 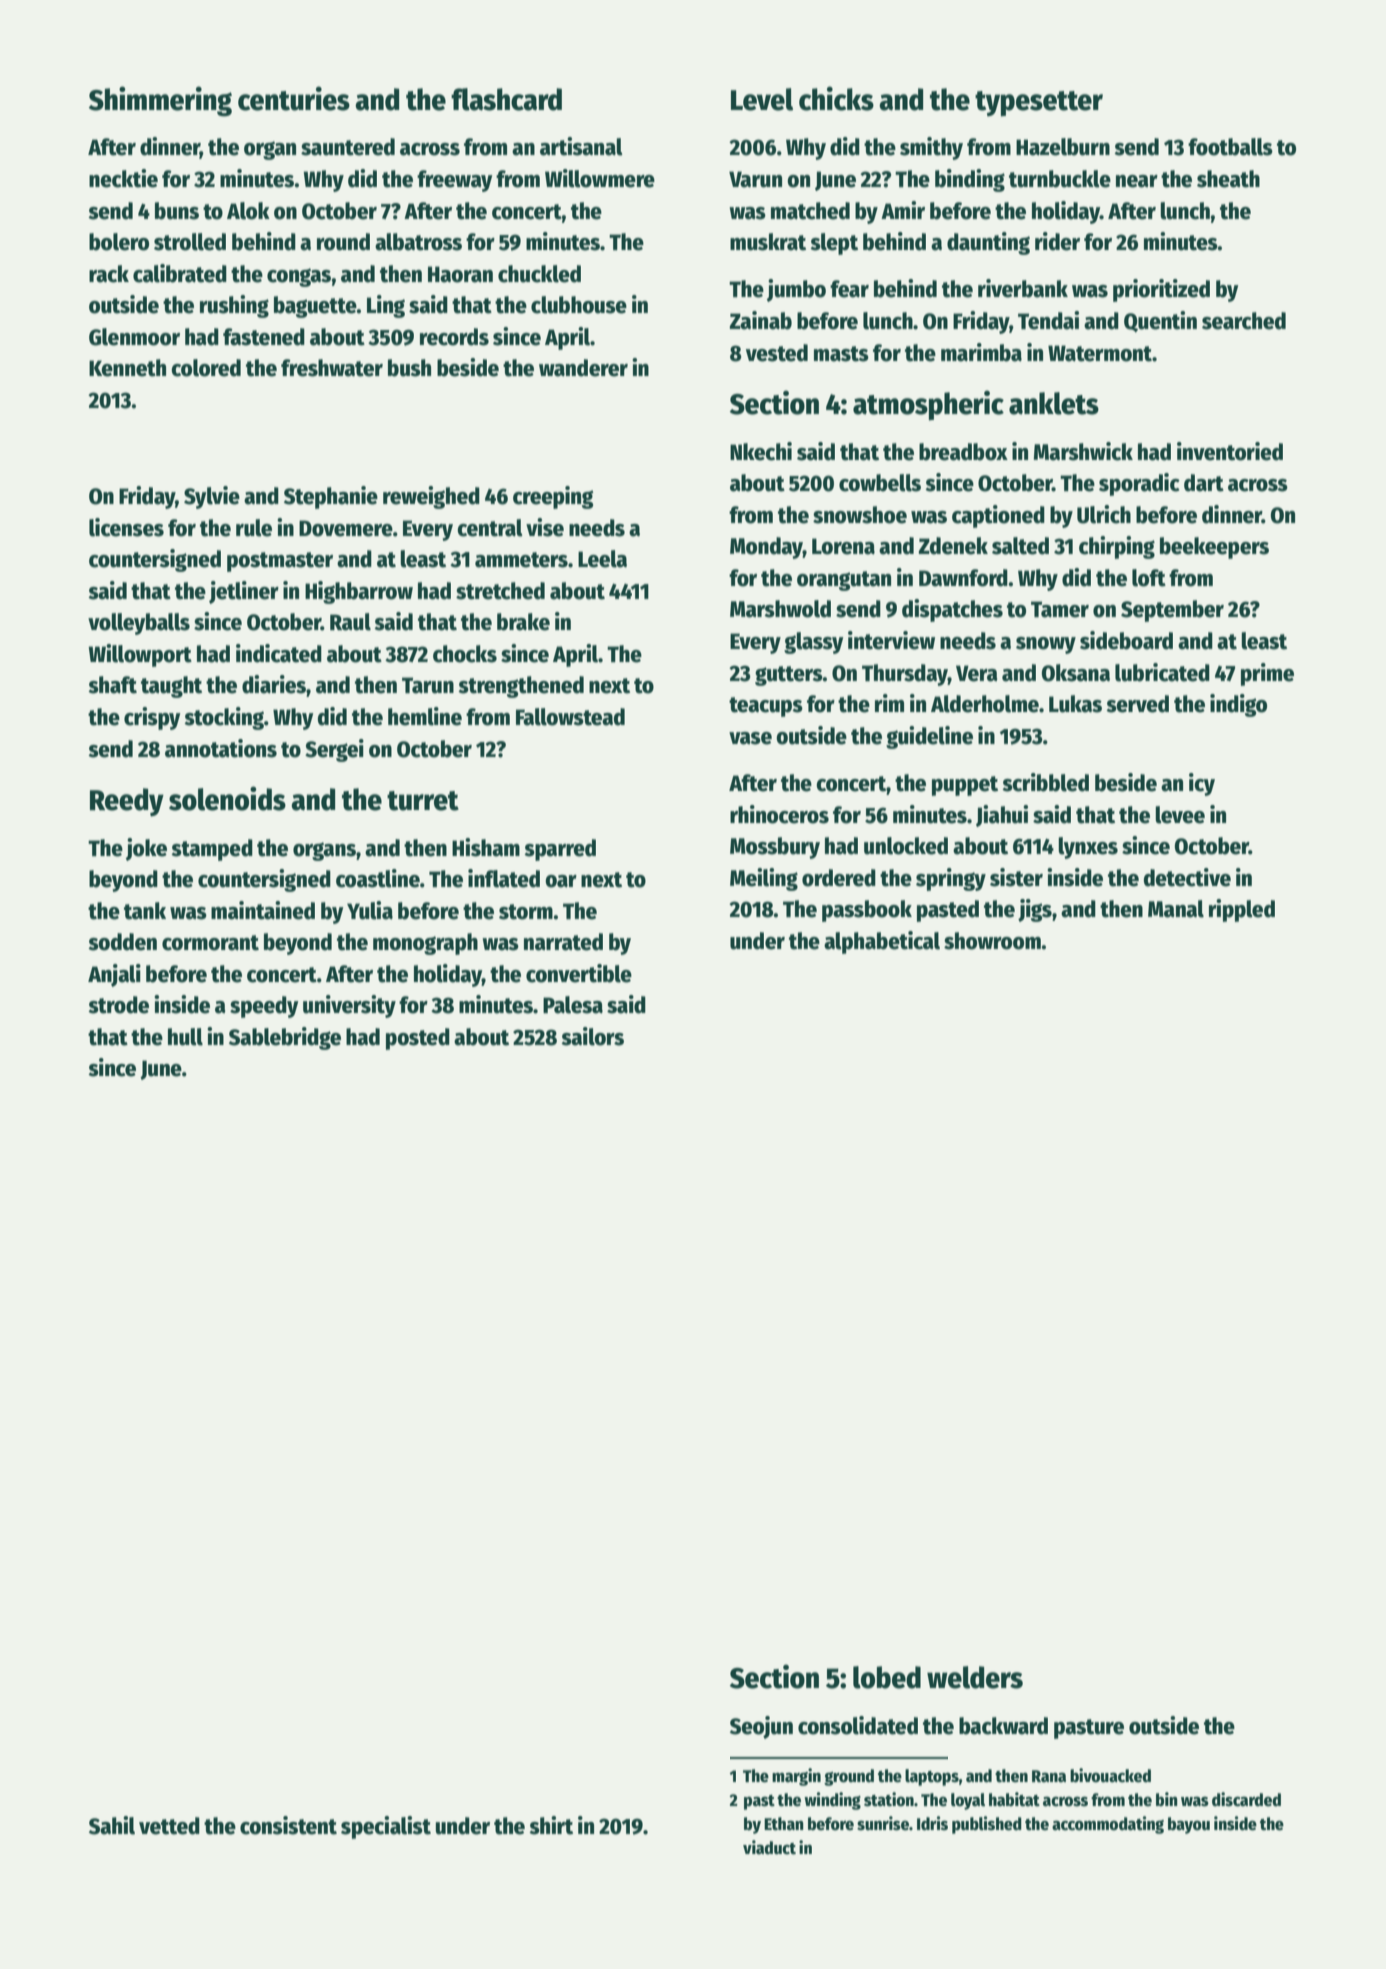 I want to click on inflated, so click(x=504, y=878).
